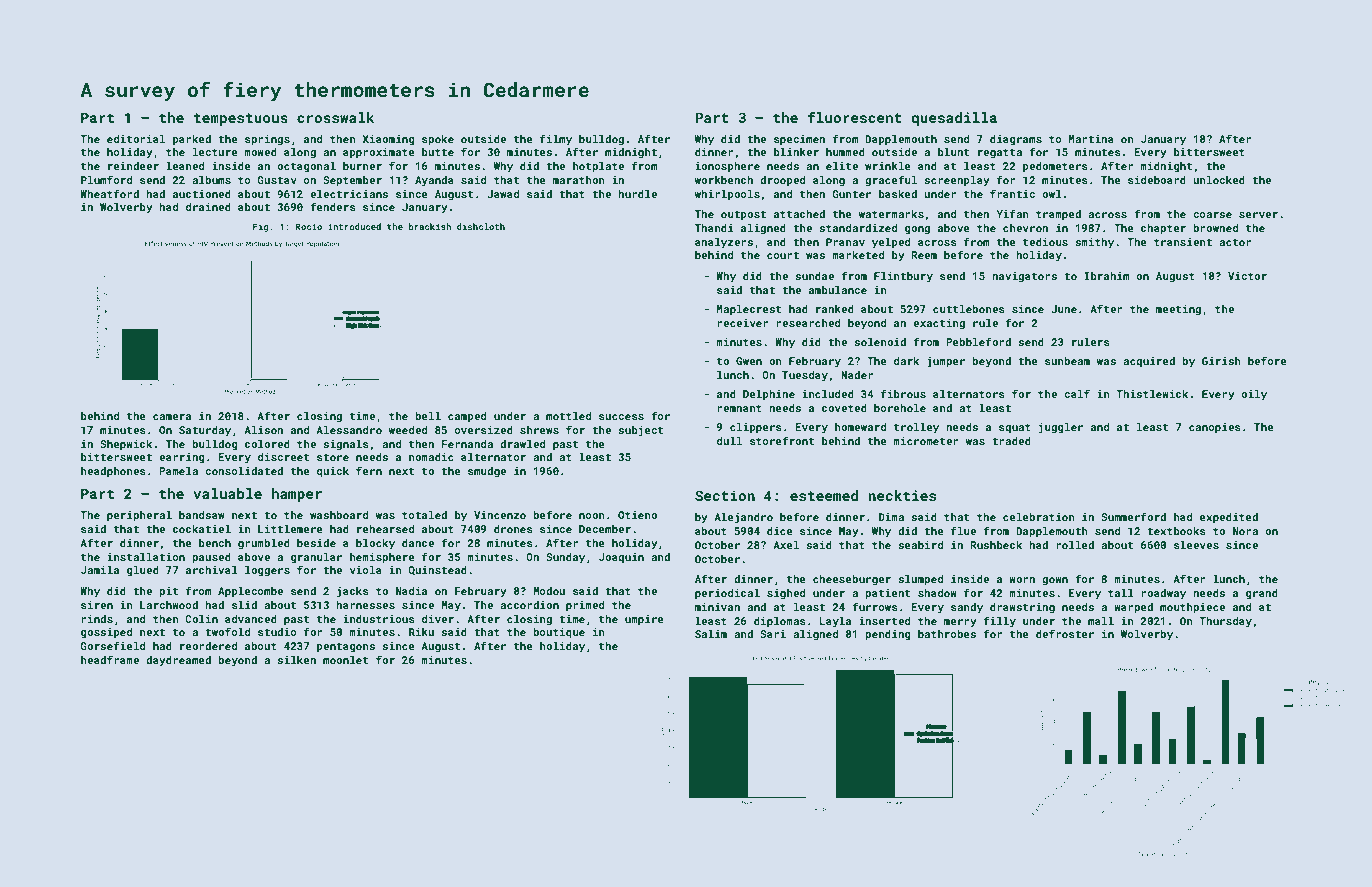 Image resolution: width=1372 pixels, height=887 pixels. What do you see at coordinates (1065, 633) in the screenshot?
I see `defroster` at bounding box center [1065, 633].
